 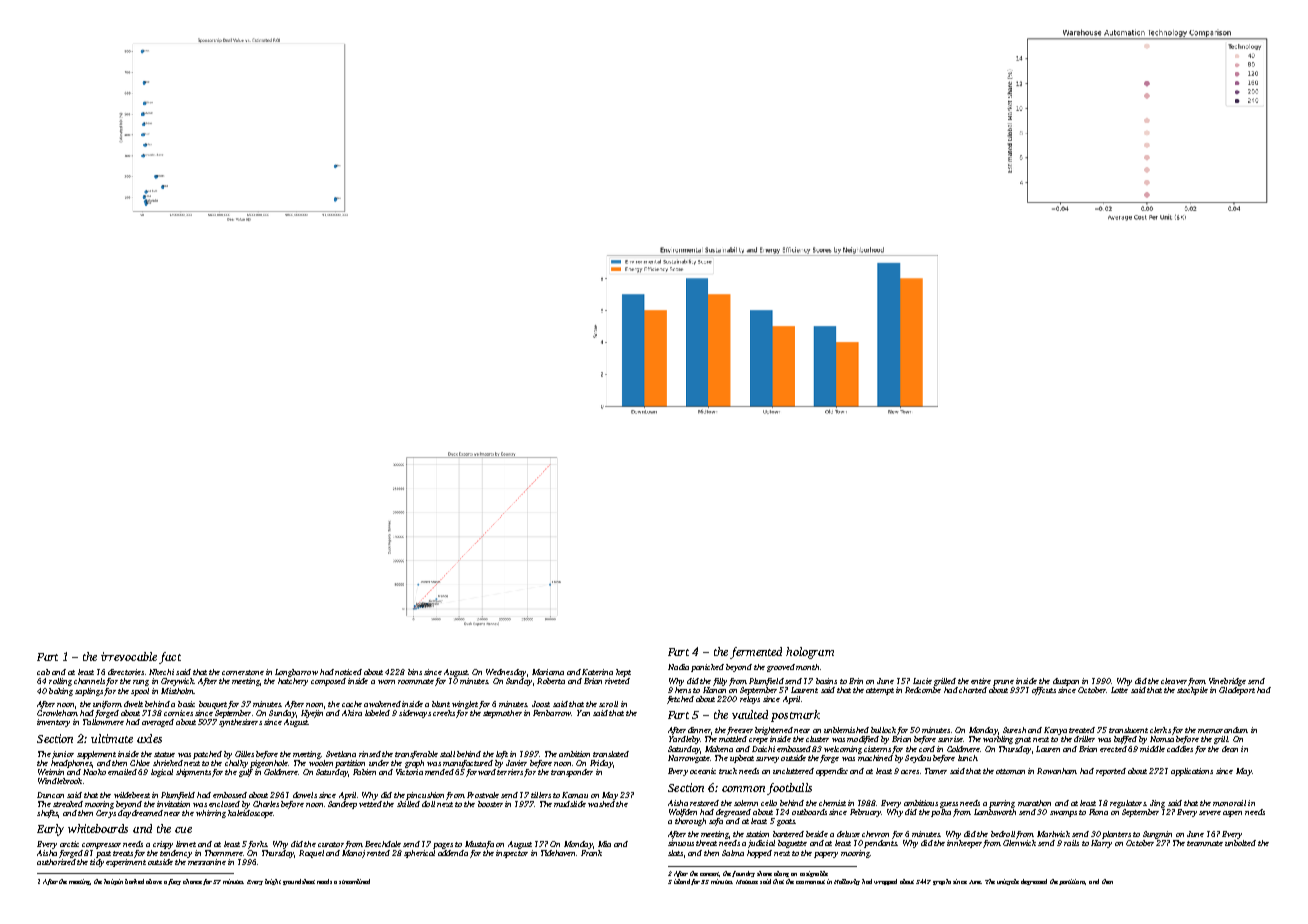 What do you see at coordinates (240, 723) in the image?
I see `synthesizers` at bounding box center [240, 723].
